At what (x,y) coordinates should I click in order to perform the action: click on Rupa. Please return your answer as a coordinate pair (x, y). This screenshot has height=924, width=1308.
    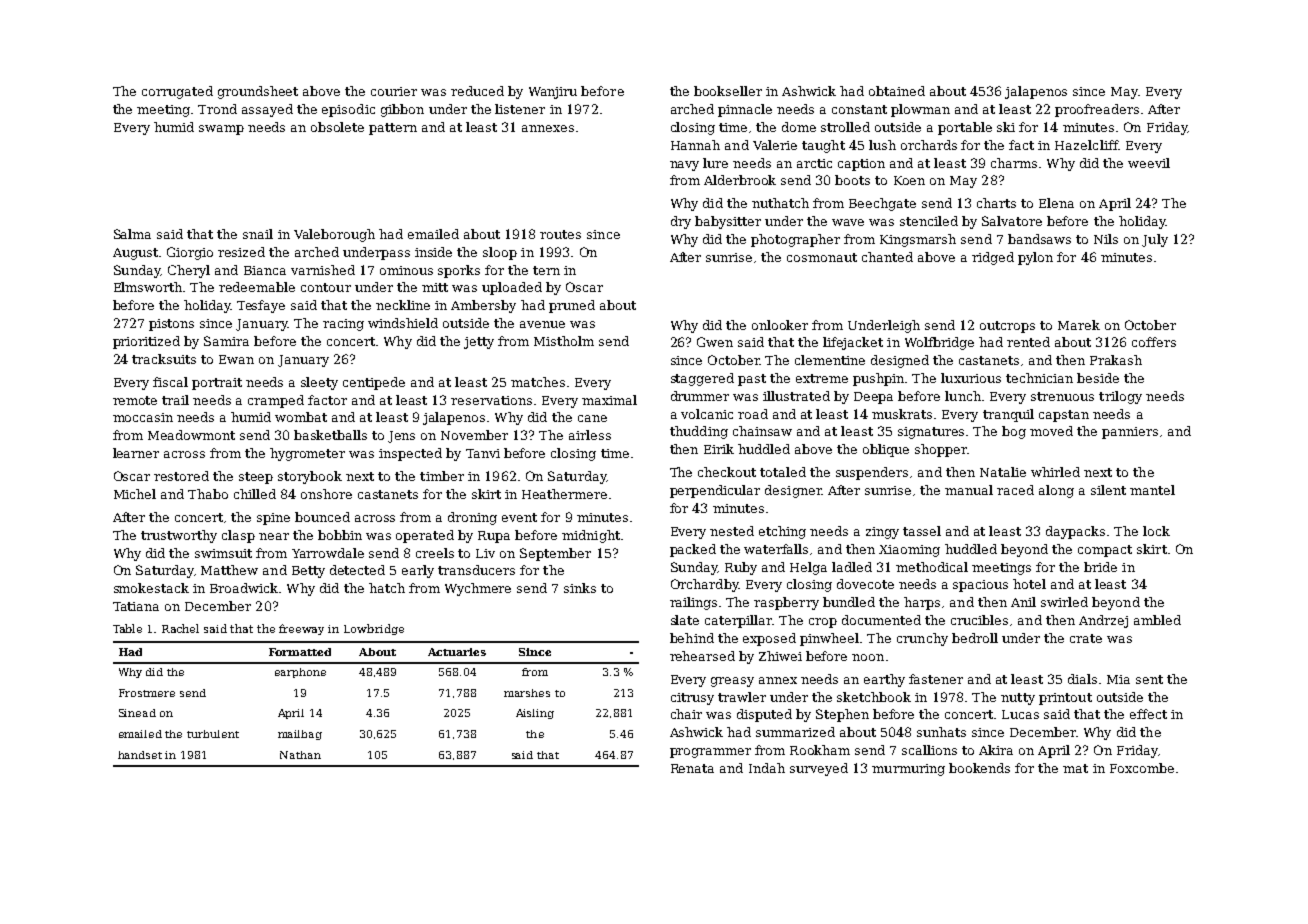
    Looking at the image, I should click on (494, 537).
